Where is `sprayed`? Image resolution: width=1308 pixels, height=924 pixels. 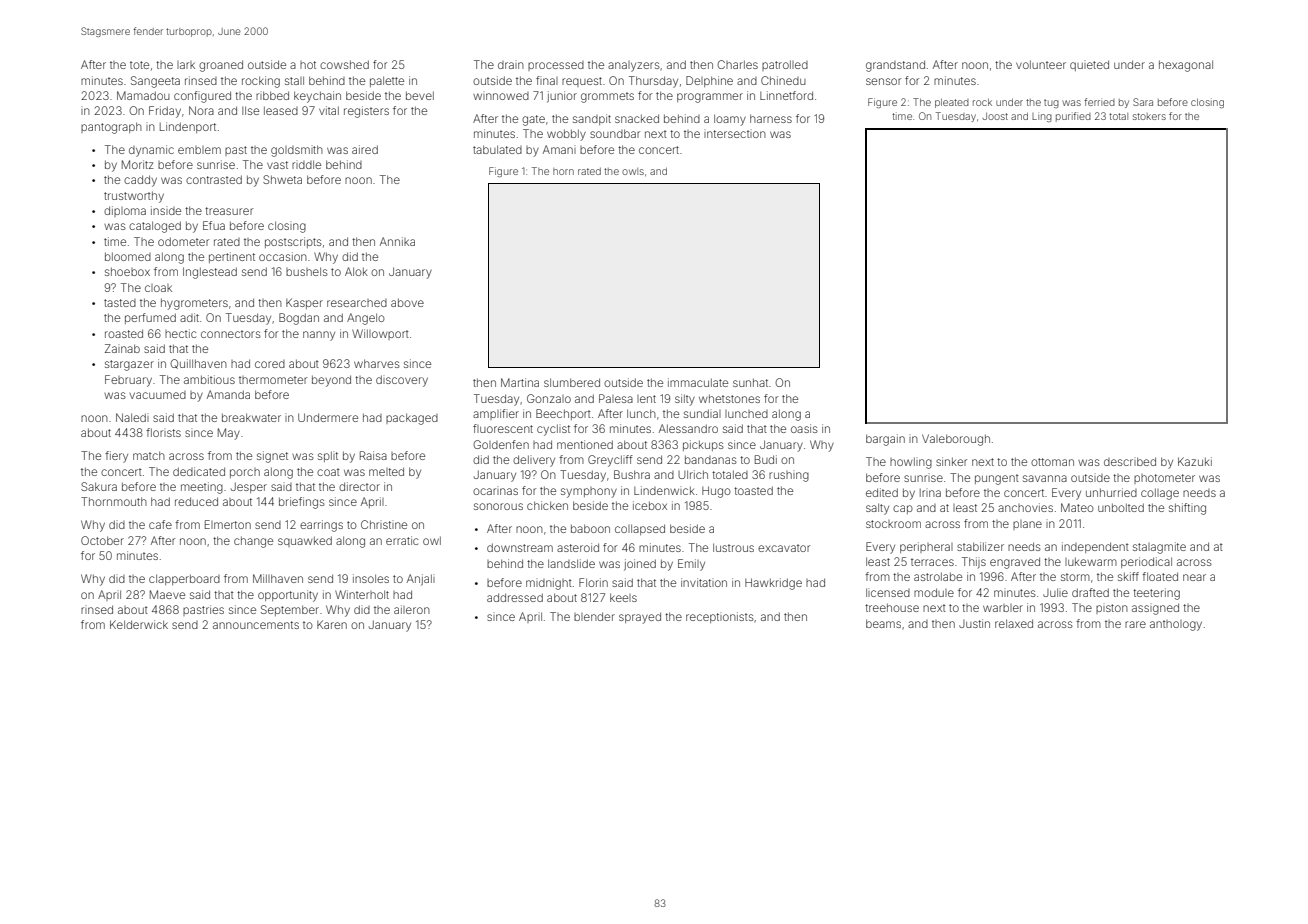
sprayed is located at coordinates (640, 618).
